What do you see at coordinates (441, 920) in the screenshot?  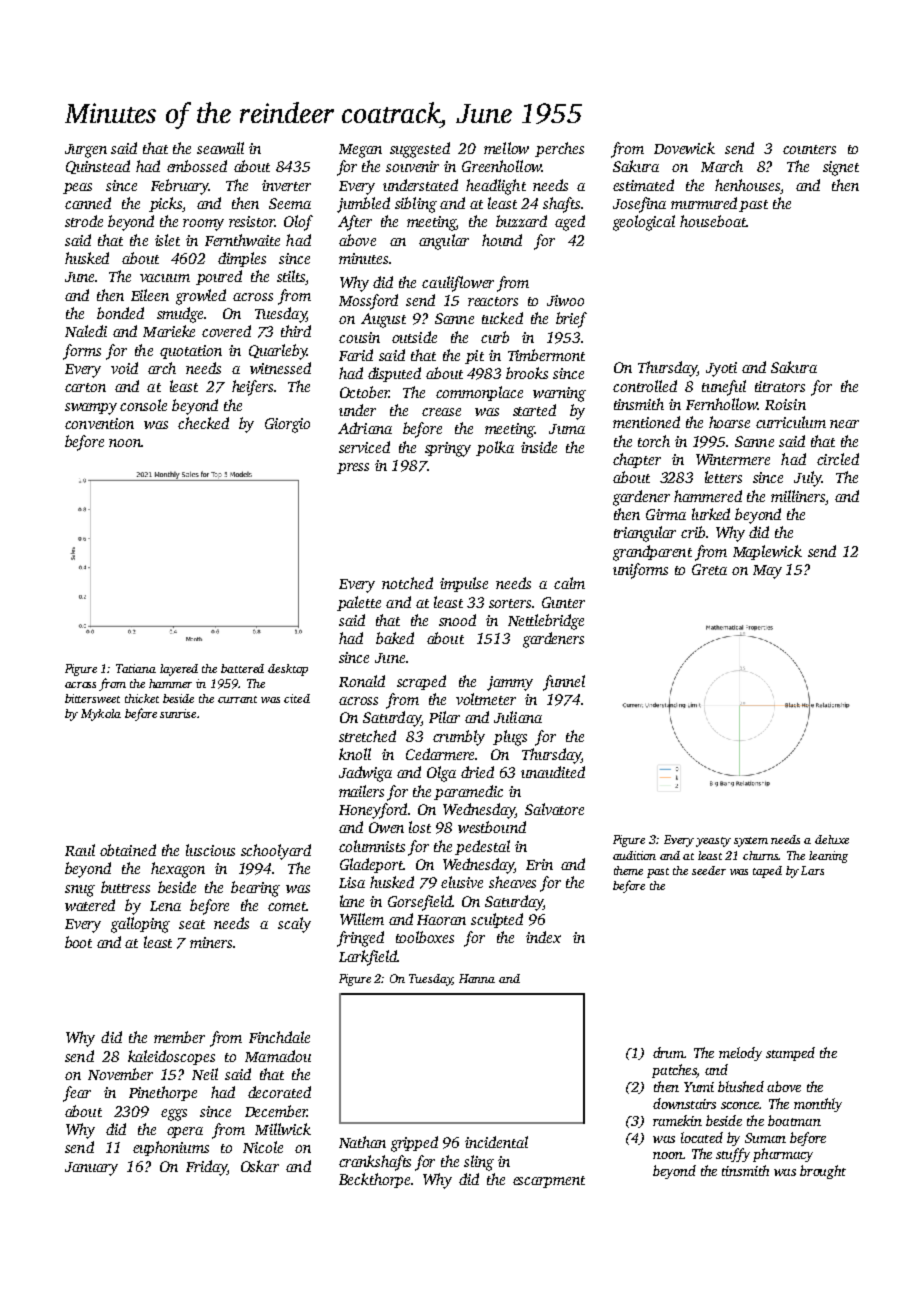 I see `Haoran` at bounding box center [441, 920].
